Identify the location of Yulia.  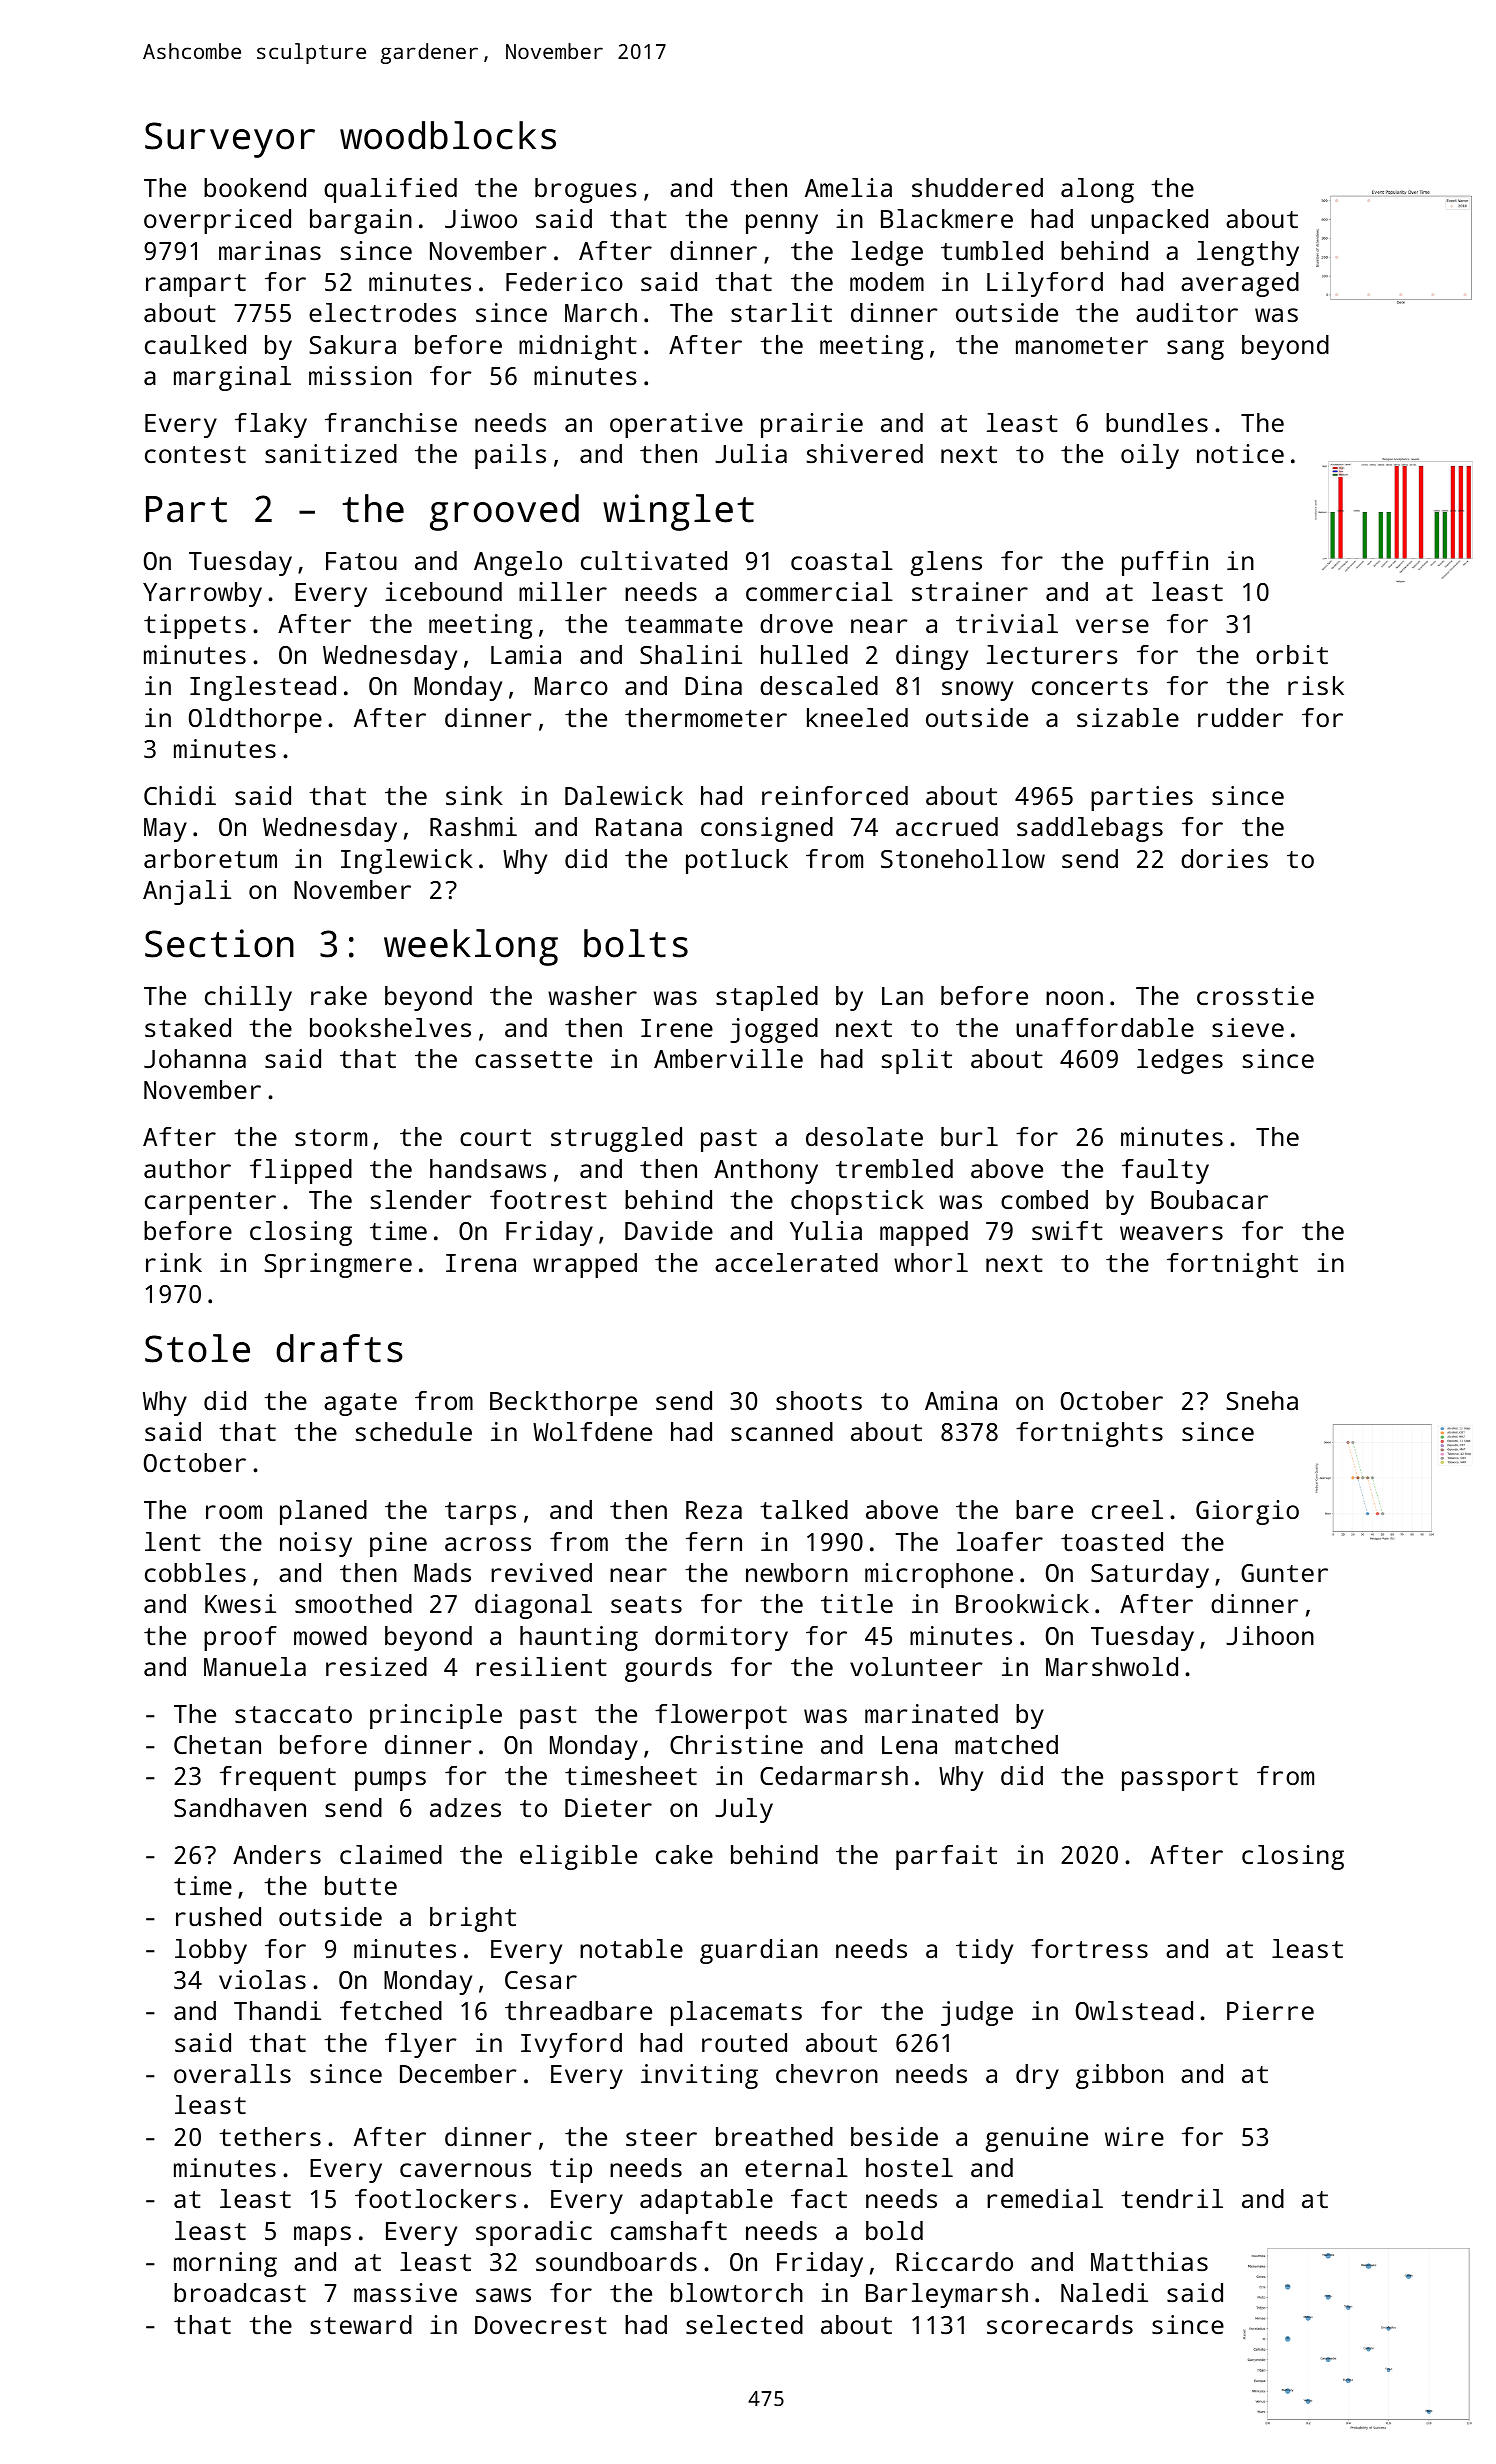
(826, 1230).
